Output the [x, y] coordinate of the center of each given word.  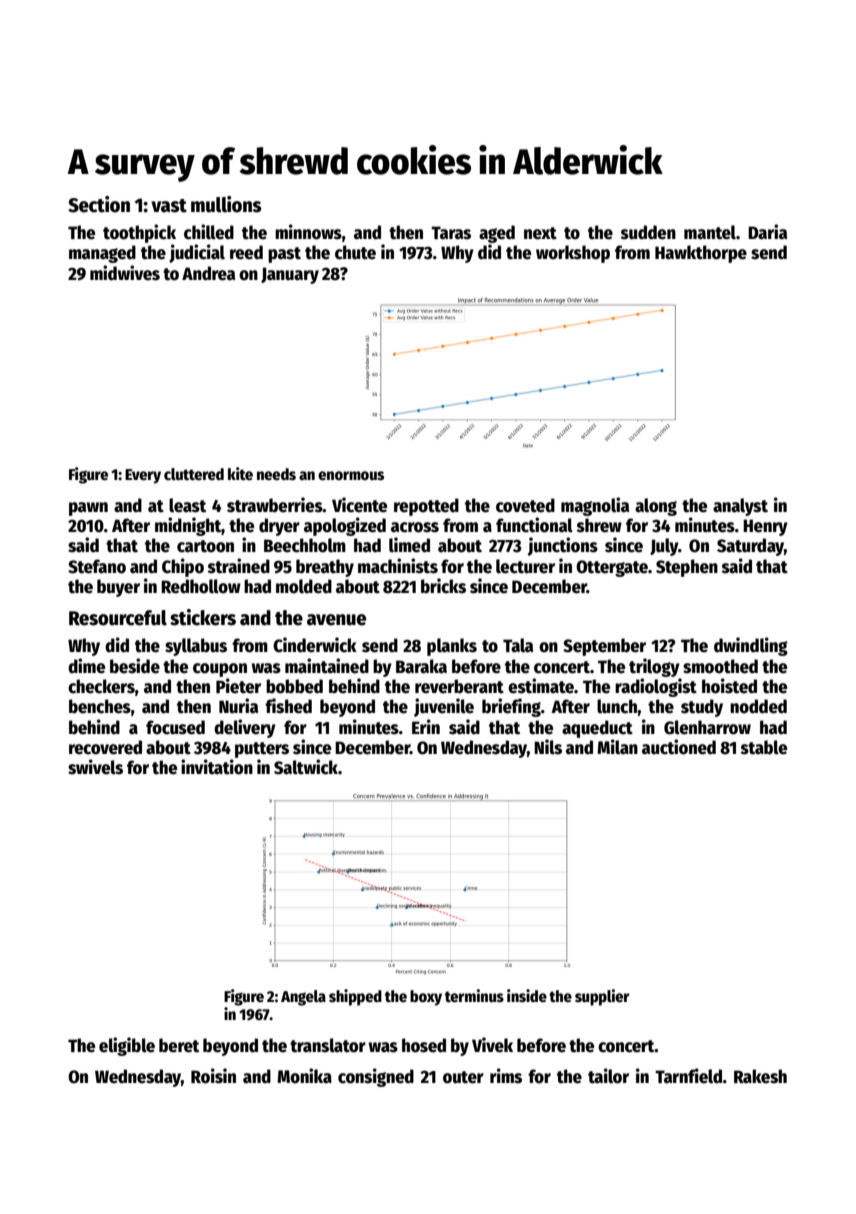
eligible [127, 1046]
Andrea [208, 273]
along [656, 507]
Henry [765, 527]
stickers [203, 617]
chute [355, 252]
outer [463, 1077]
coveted [525, 505]
